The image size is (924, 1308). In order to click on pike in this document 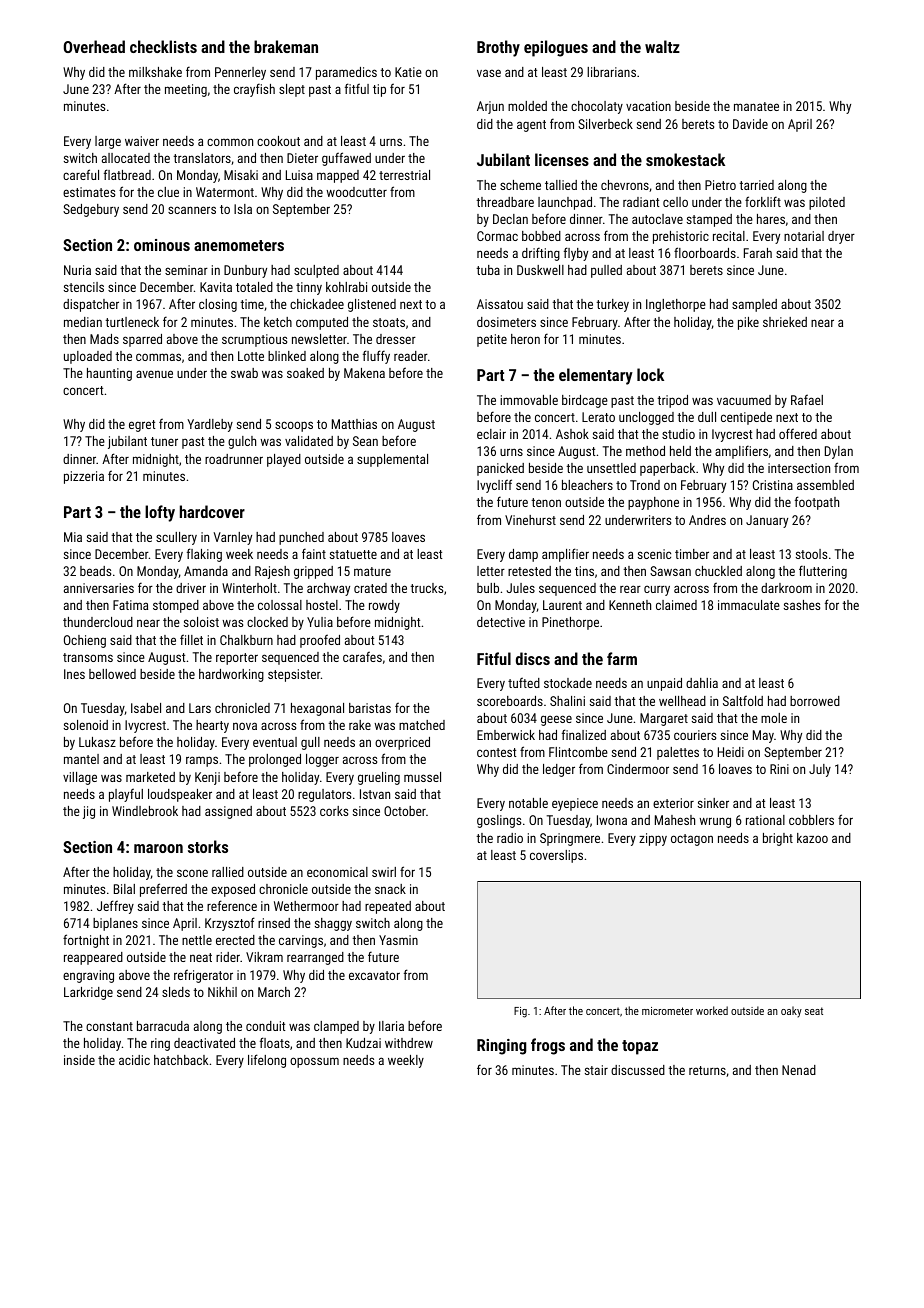, I will do `click(748, 323)`.
